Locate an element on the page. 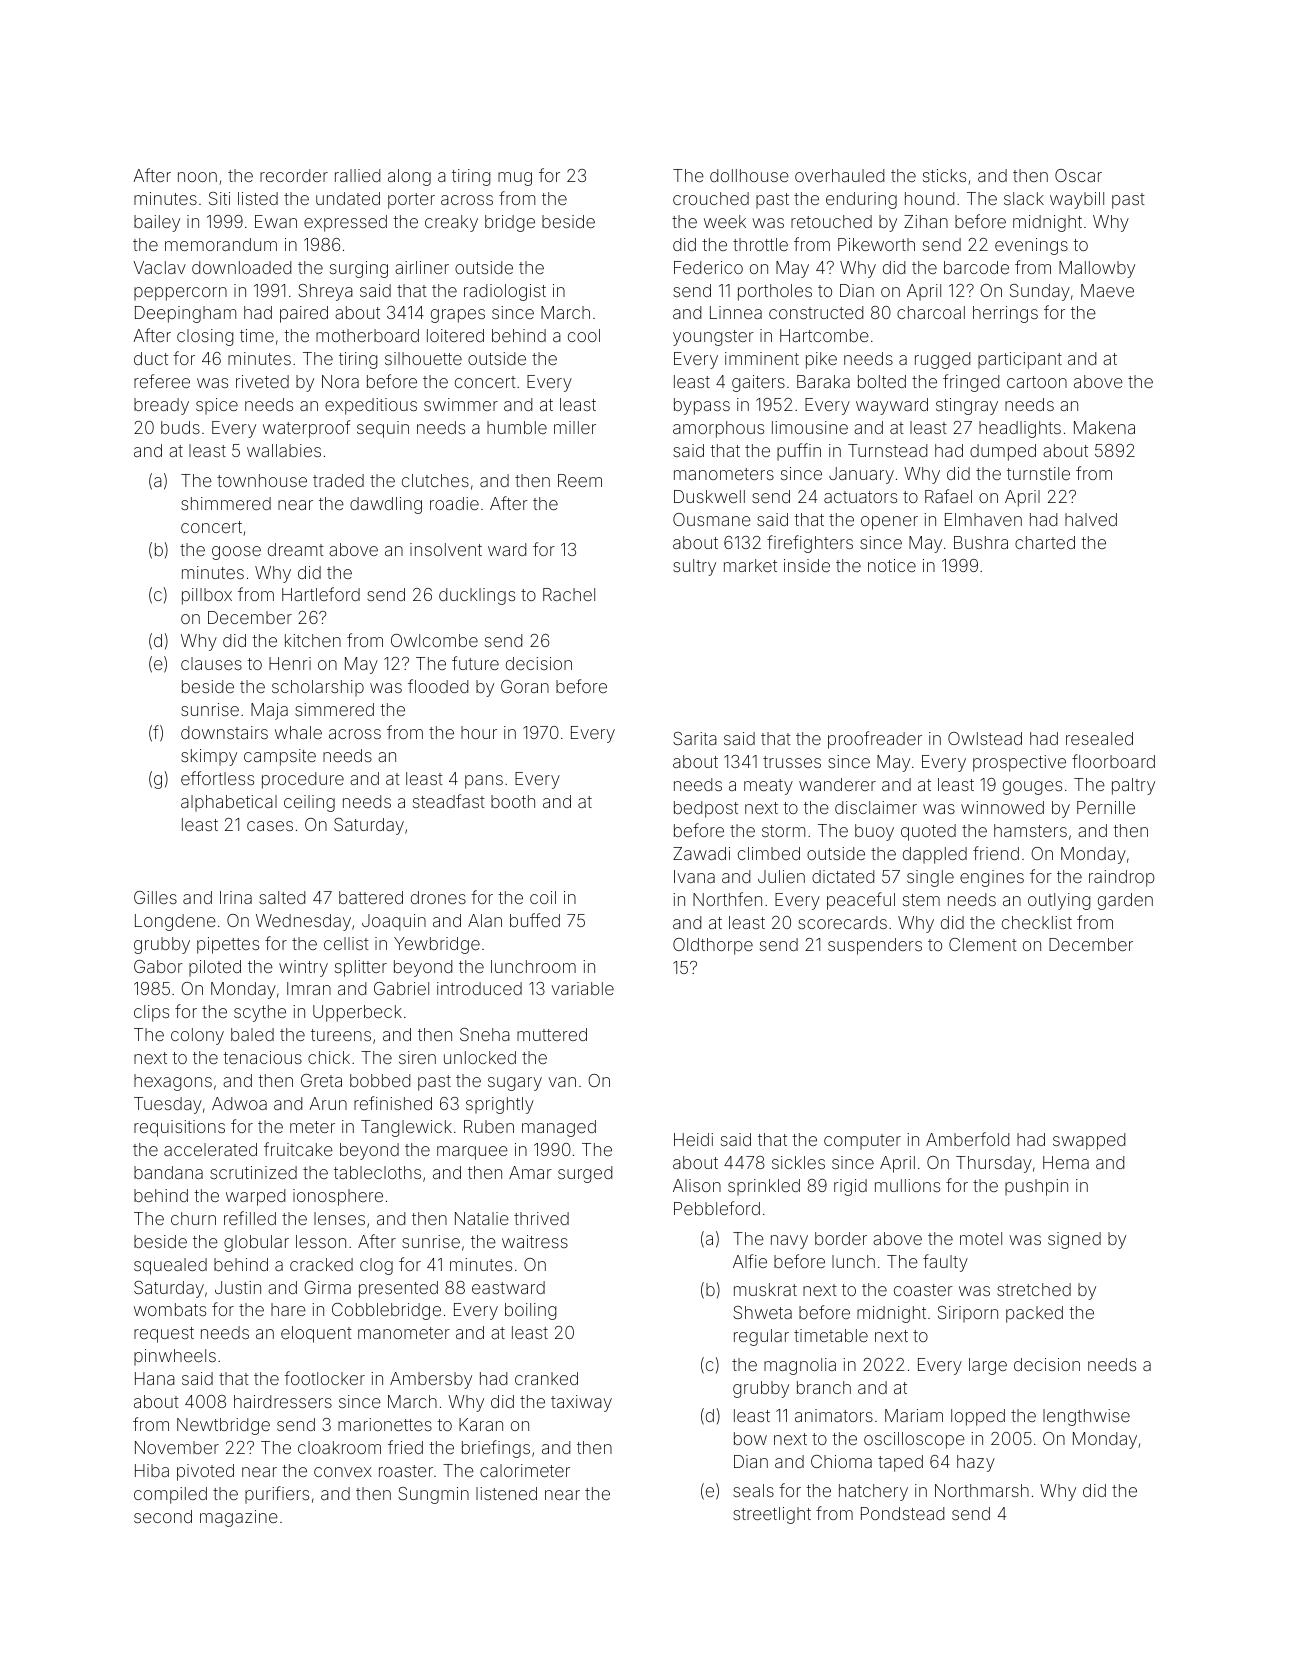  effortless is located at coordinates (217, 778).
